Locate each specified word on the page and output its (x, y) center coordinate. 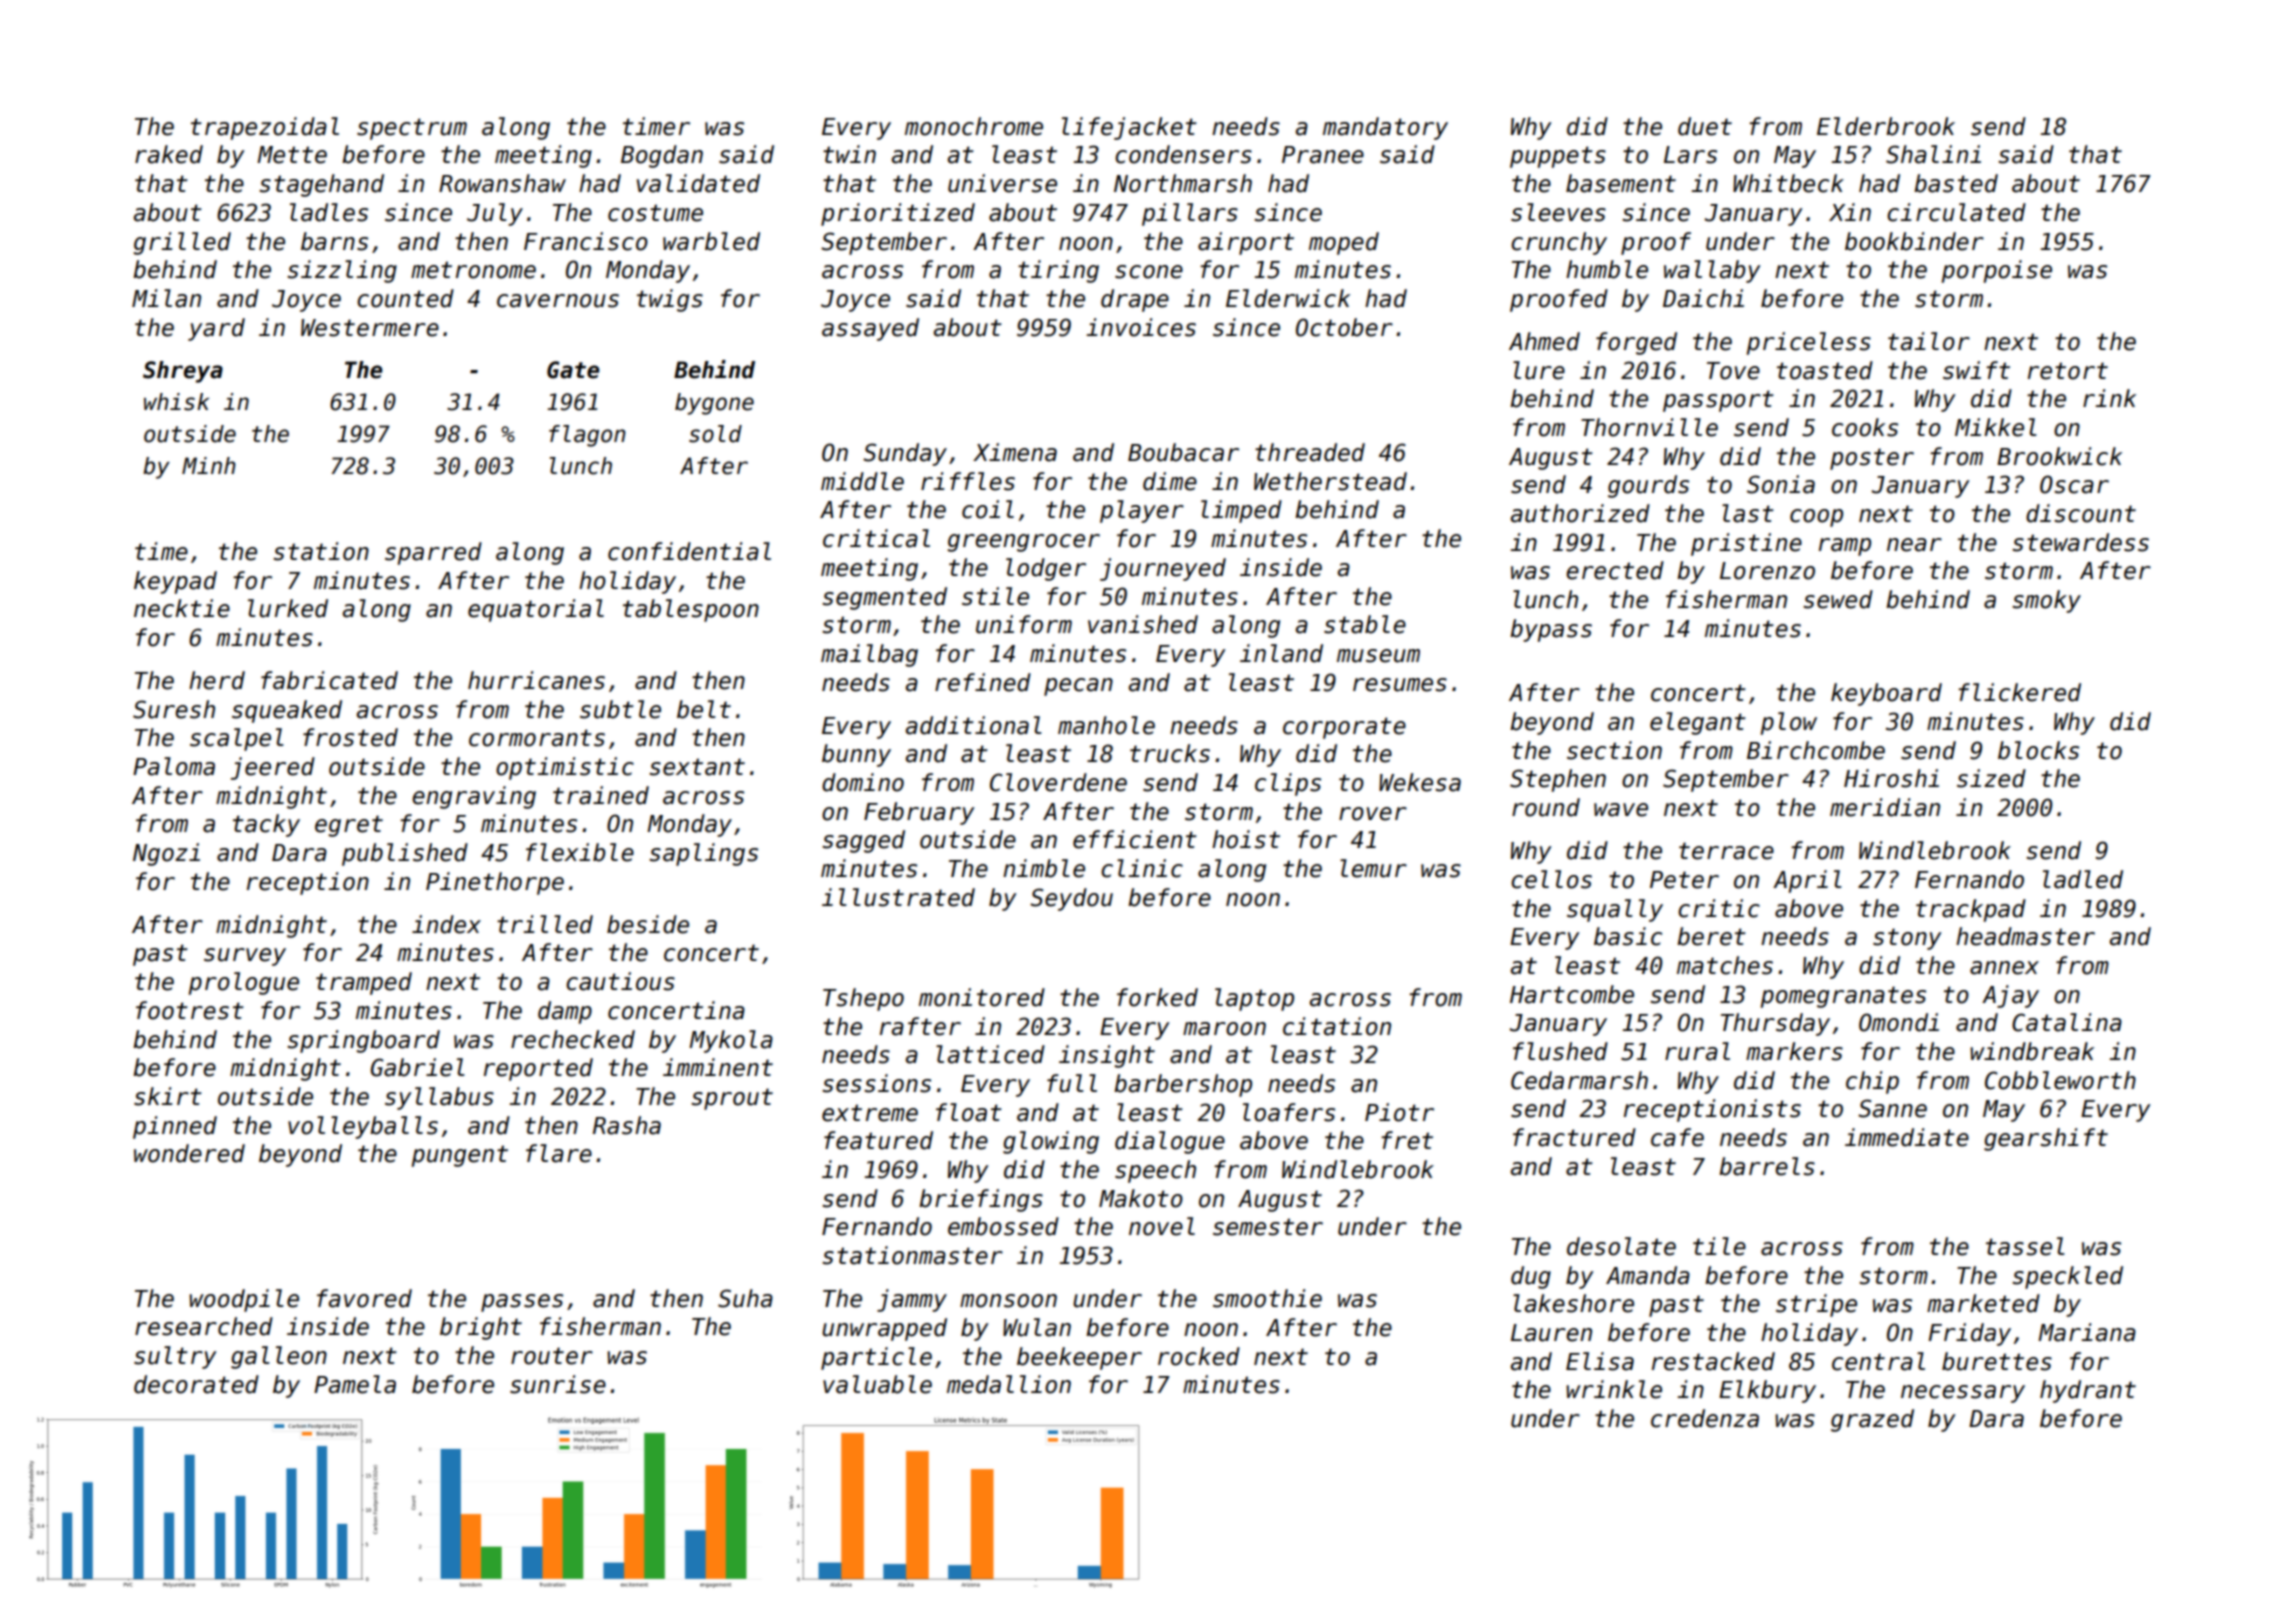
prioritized (898, 214)
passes (522, 1303)
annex (2004, 968)
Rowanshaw (502, 183)
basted (1956, 183)
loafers (1289, 1112)
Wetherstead (1330, 481)
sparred (433, 553)
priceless (1809, 343)
